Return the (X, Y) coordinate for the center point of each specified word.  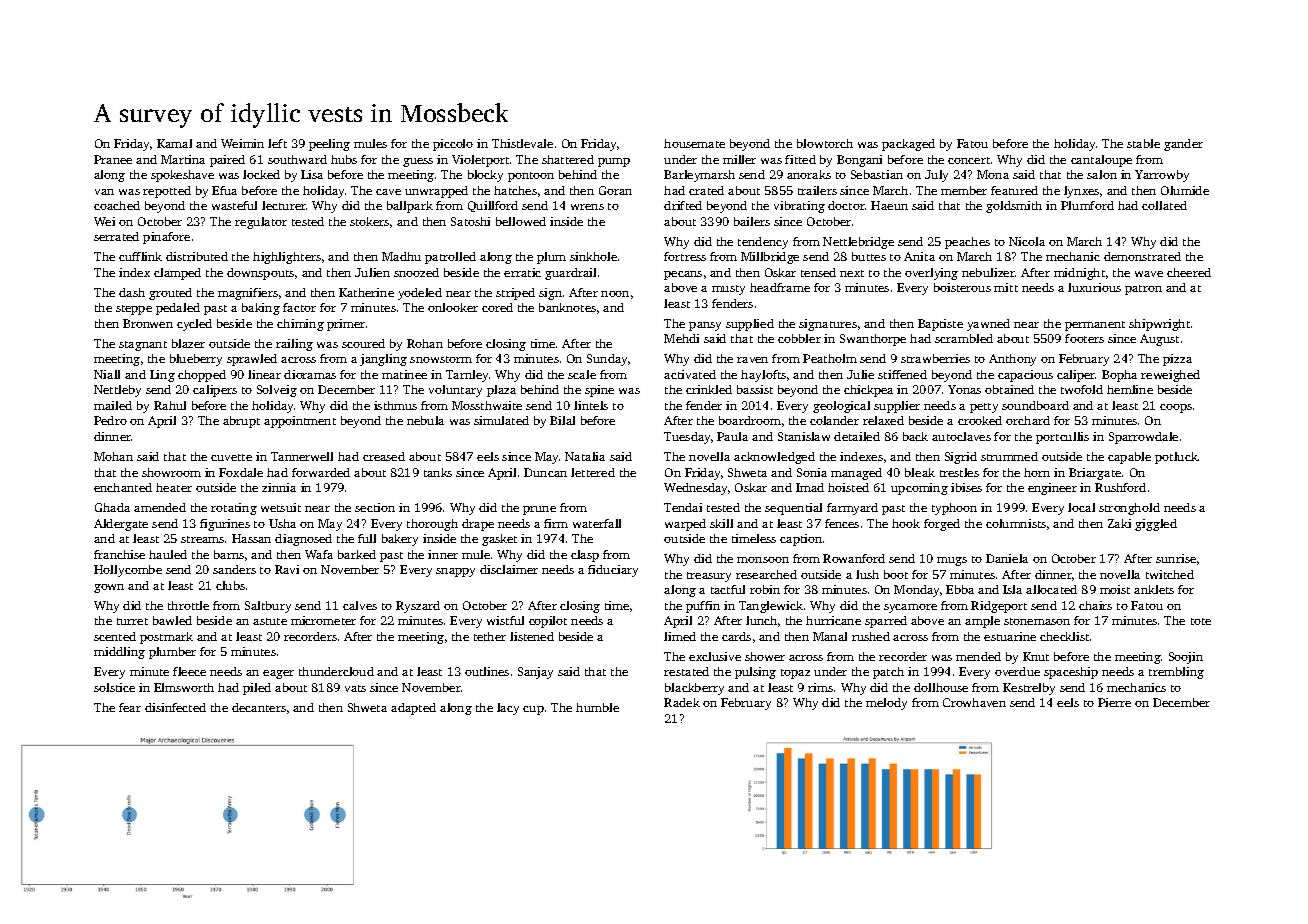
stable (1143, 143)
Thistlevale (522, 143)
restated (686, 671)
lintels (591, 405)
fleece (189, 671)
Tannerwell (302, 456)
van (104, 192)
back (915, 436)
